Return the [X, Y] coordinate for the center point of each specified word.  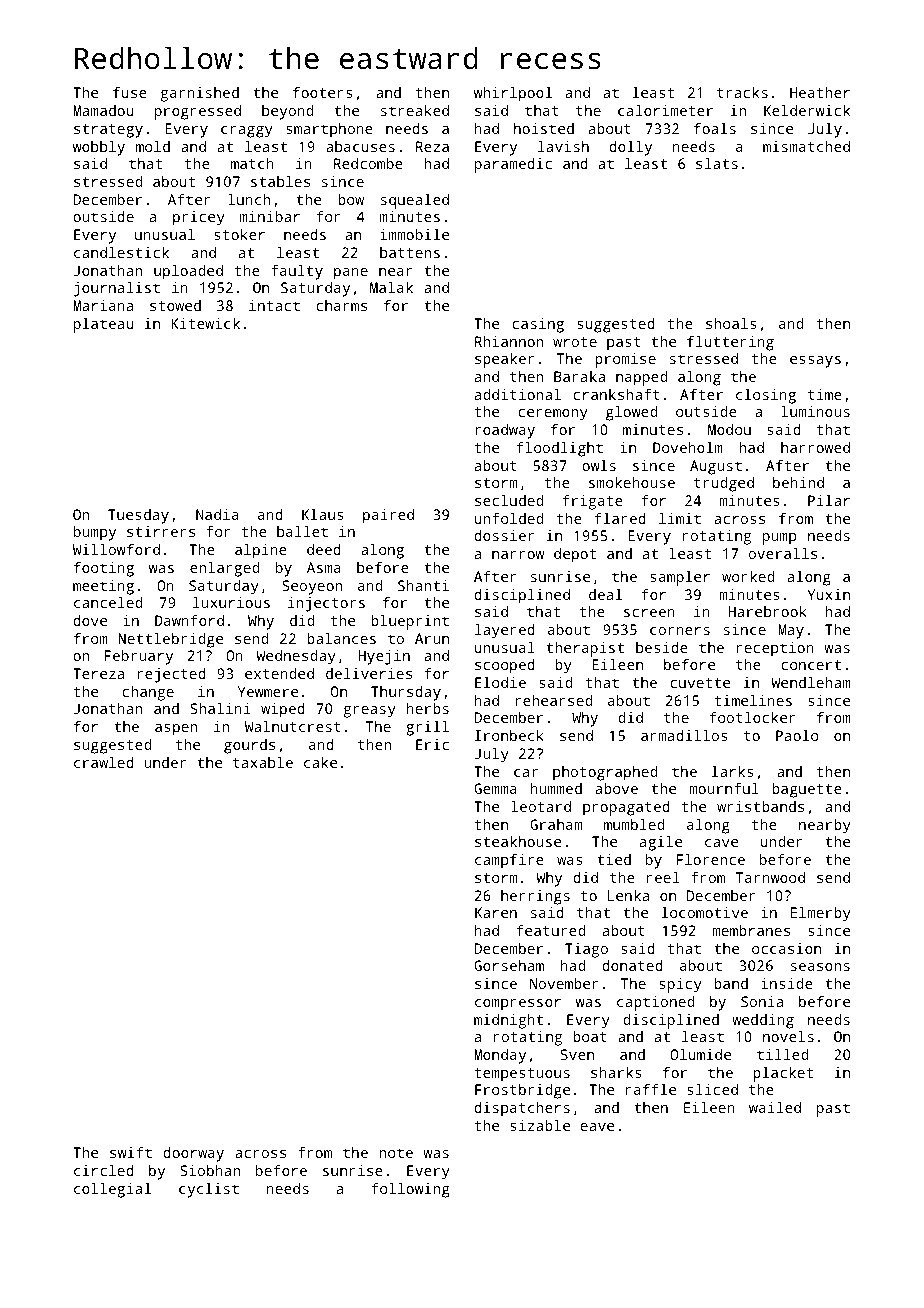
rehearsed [553, 700]
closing [766, 396]
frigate [592, 502]
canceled [108, 602]
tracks [742, 92]
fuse [130, 92]
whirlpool [513, 94]
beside [662, 647]
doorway [194, 1154]
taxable [263, 762]
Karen [496, 912]
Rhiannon [509, 341]
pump [779, 539]
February [138, 657]
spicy [680, 985]
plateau [104, 325]
